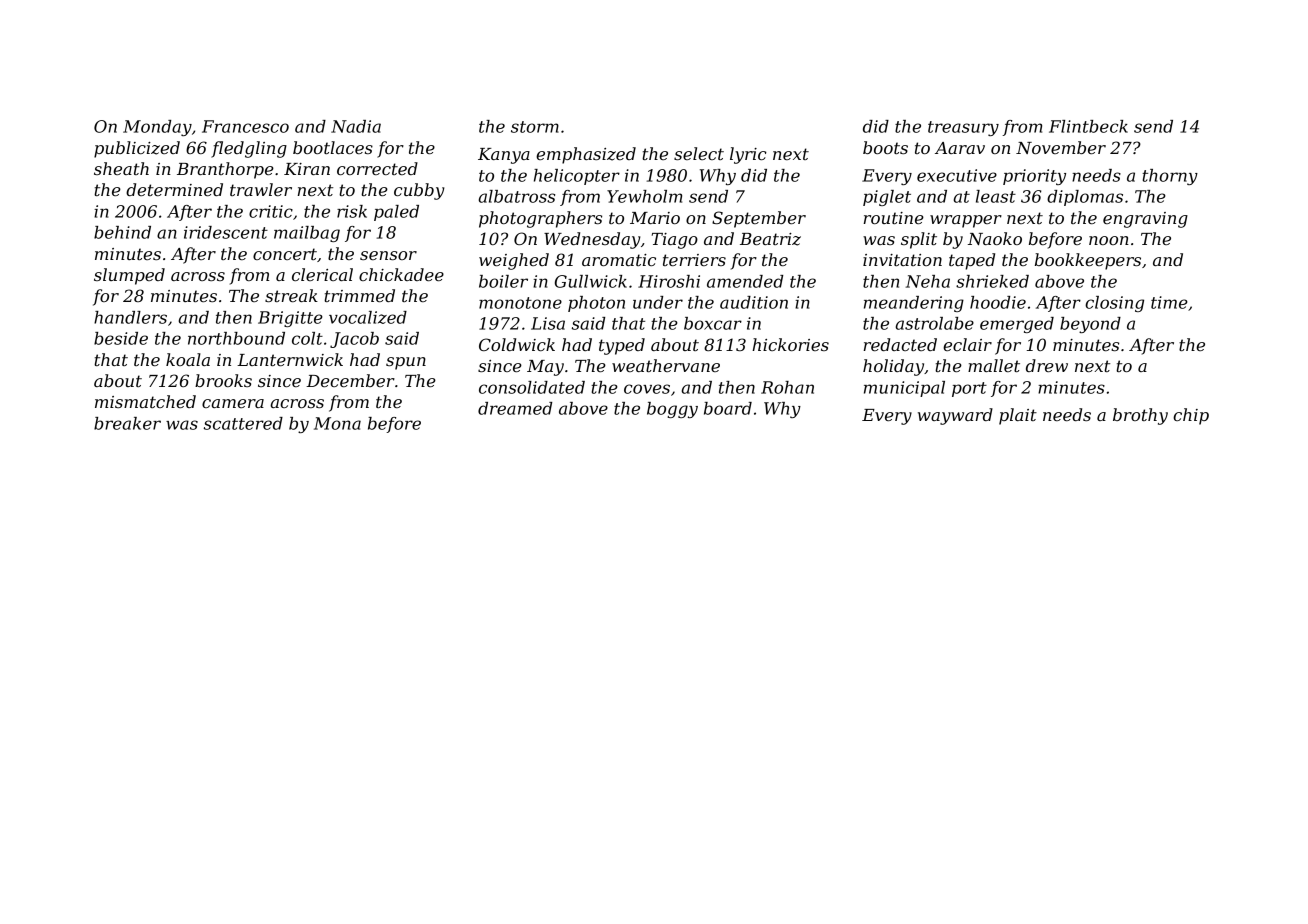 The image size is (1308, 924). What do you see at coordinates (904, 389) in the image?
I see `municipal` at bounding box center [904, 389].
